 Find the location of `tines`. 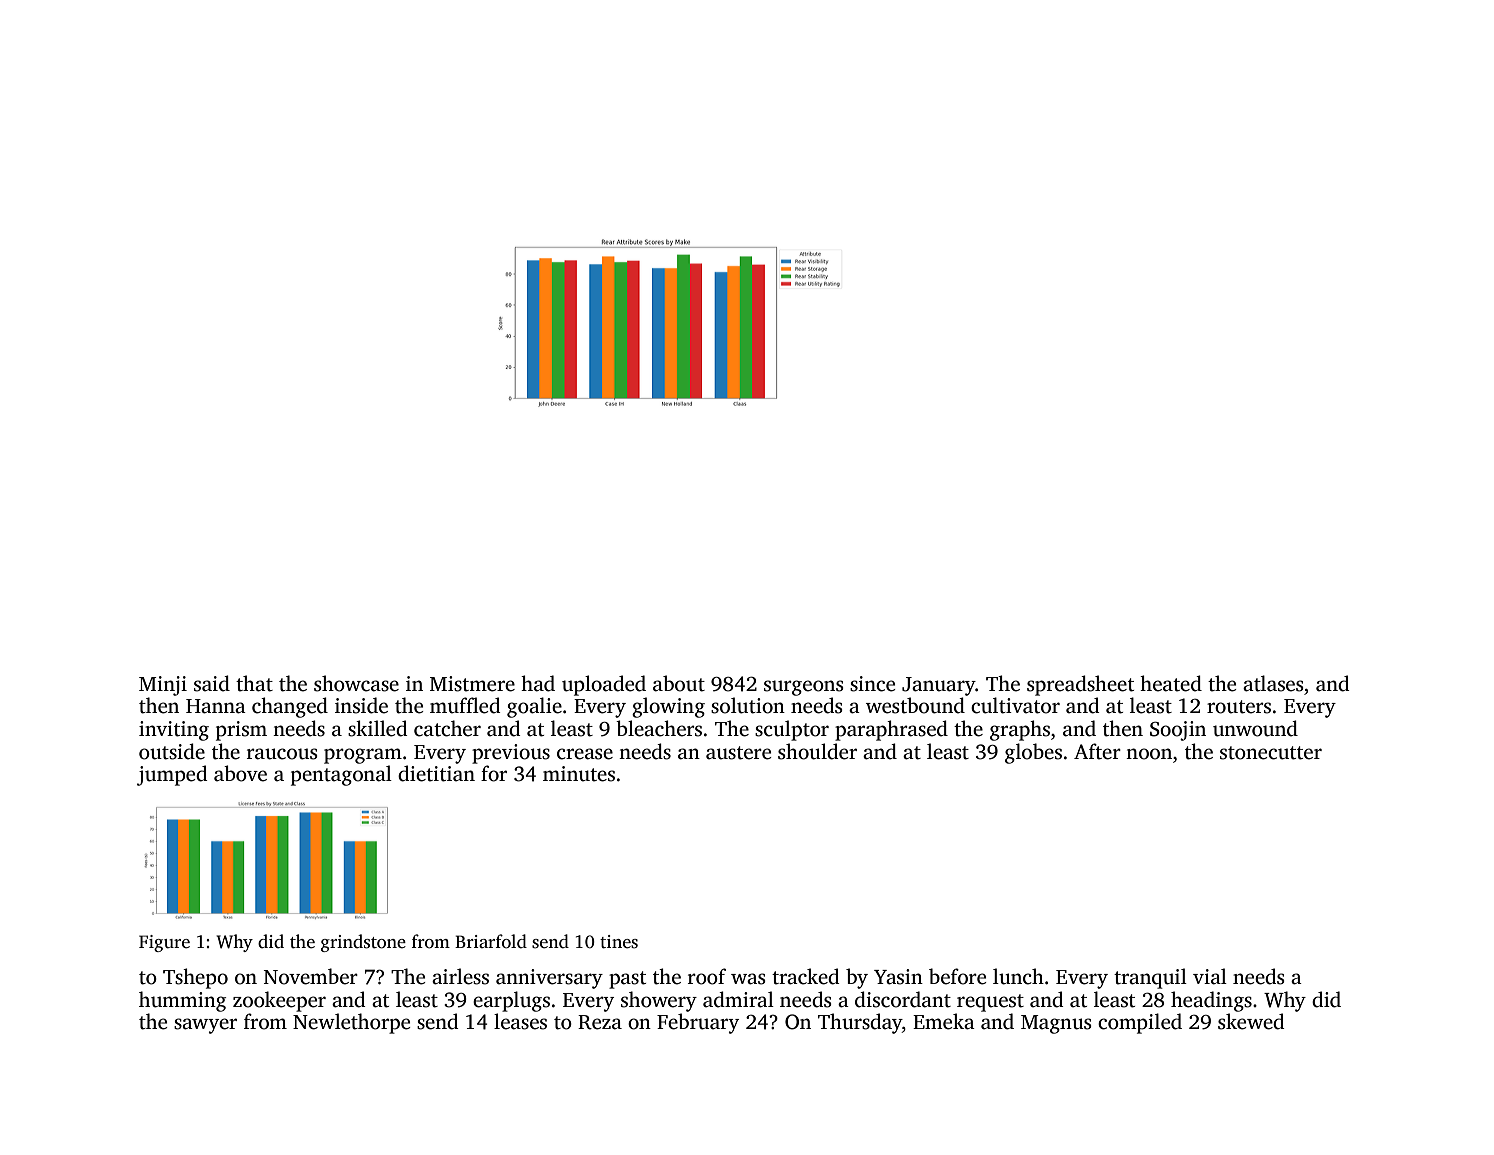

tines is located at coordinates (619, 942).
